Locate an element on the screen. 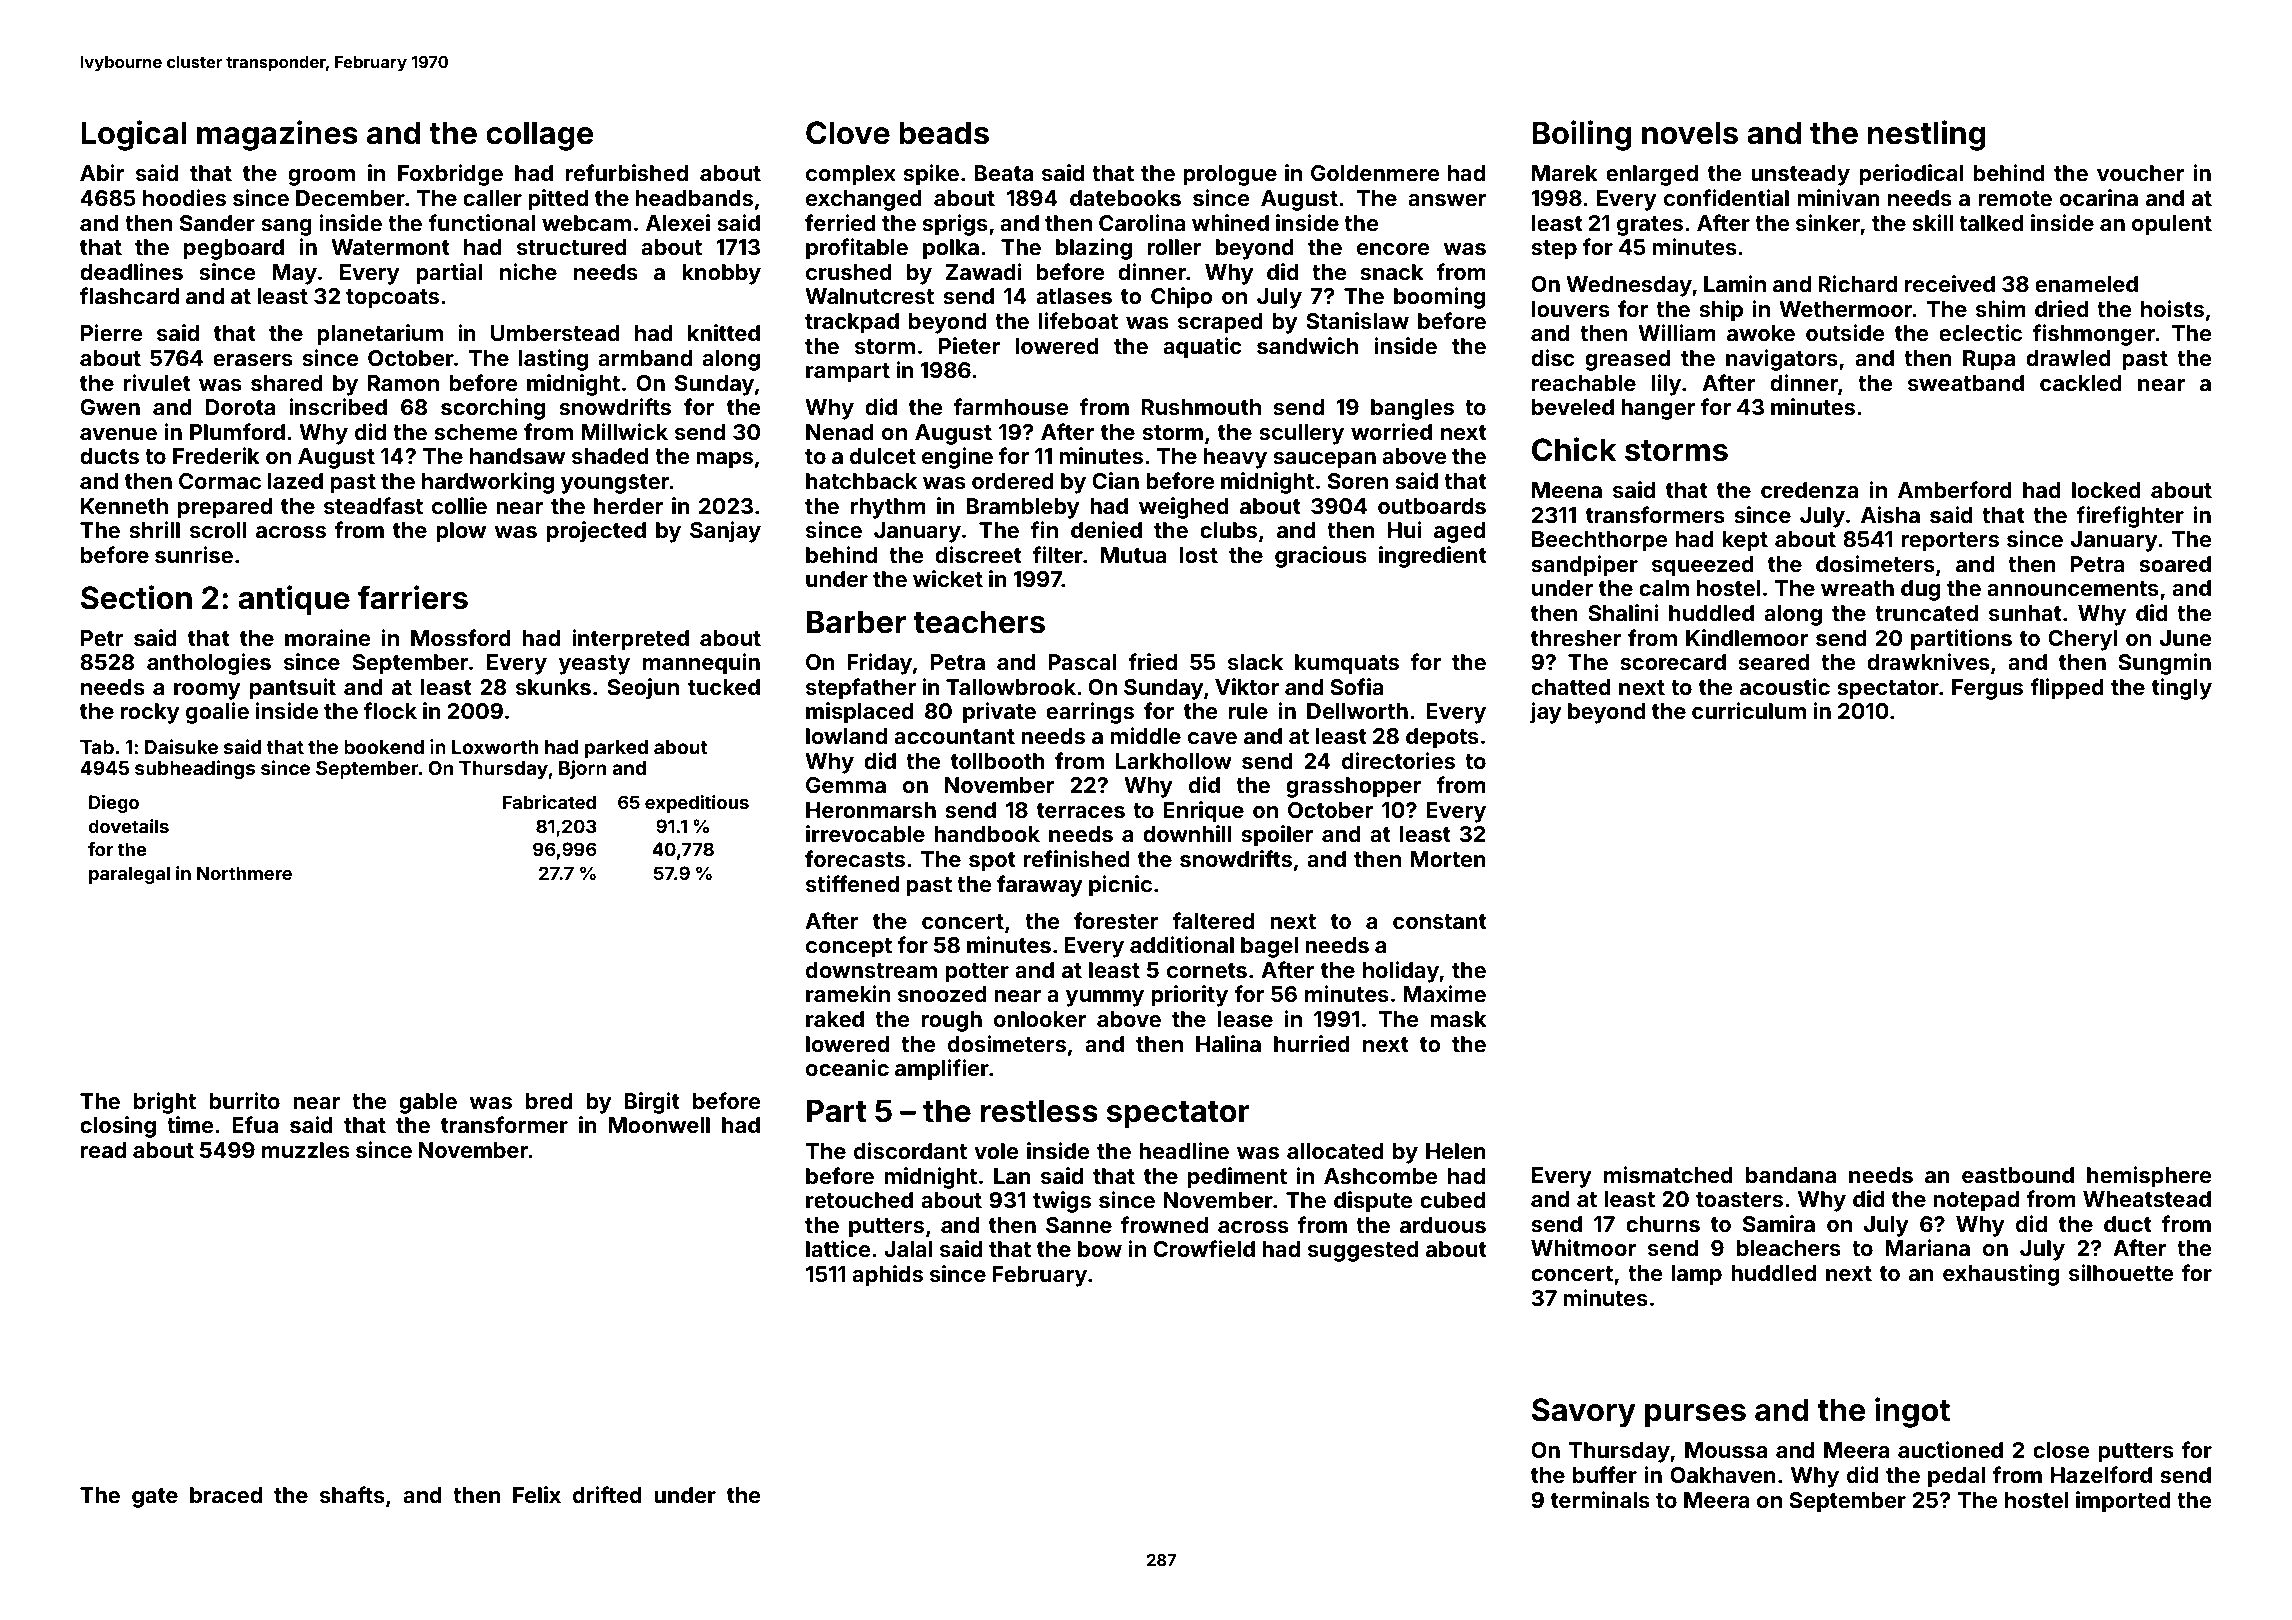 Image resolution: width=2292 pixels, height=1620 pixels. eastbound is located at coordinates (2018, 1175).
